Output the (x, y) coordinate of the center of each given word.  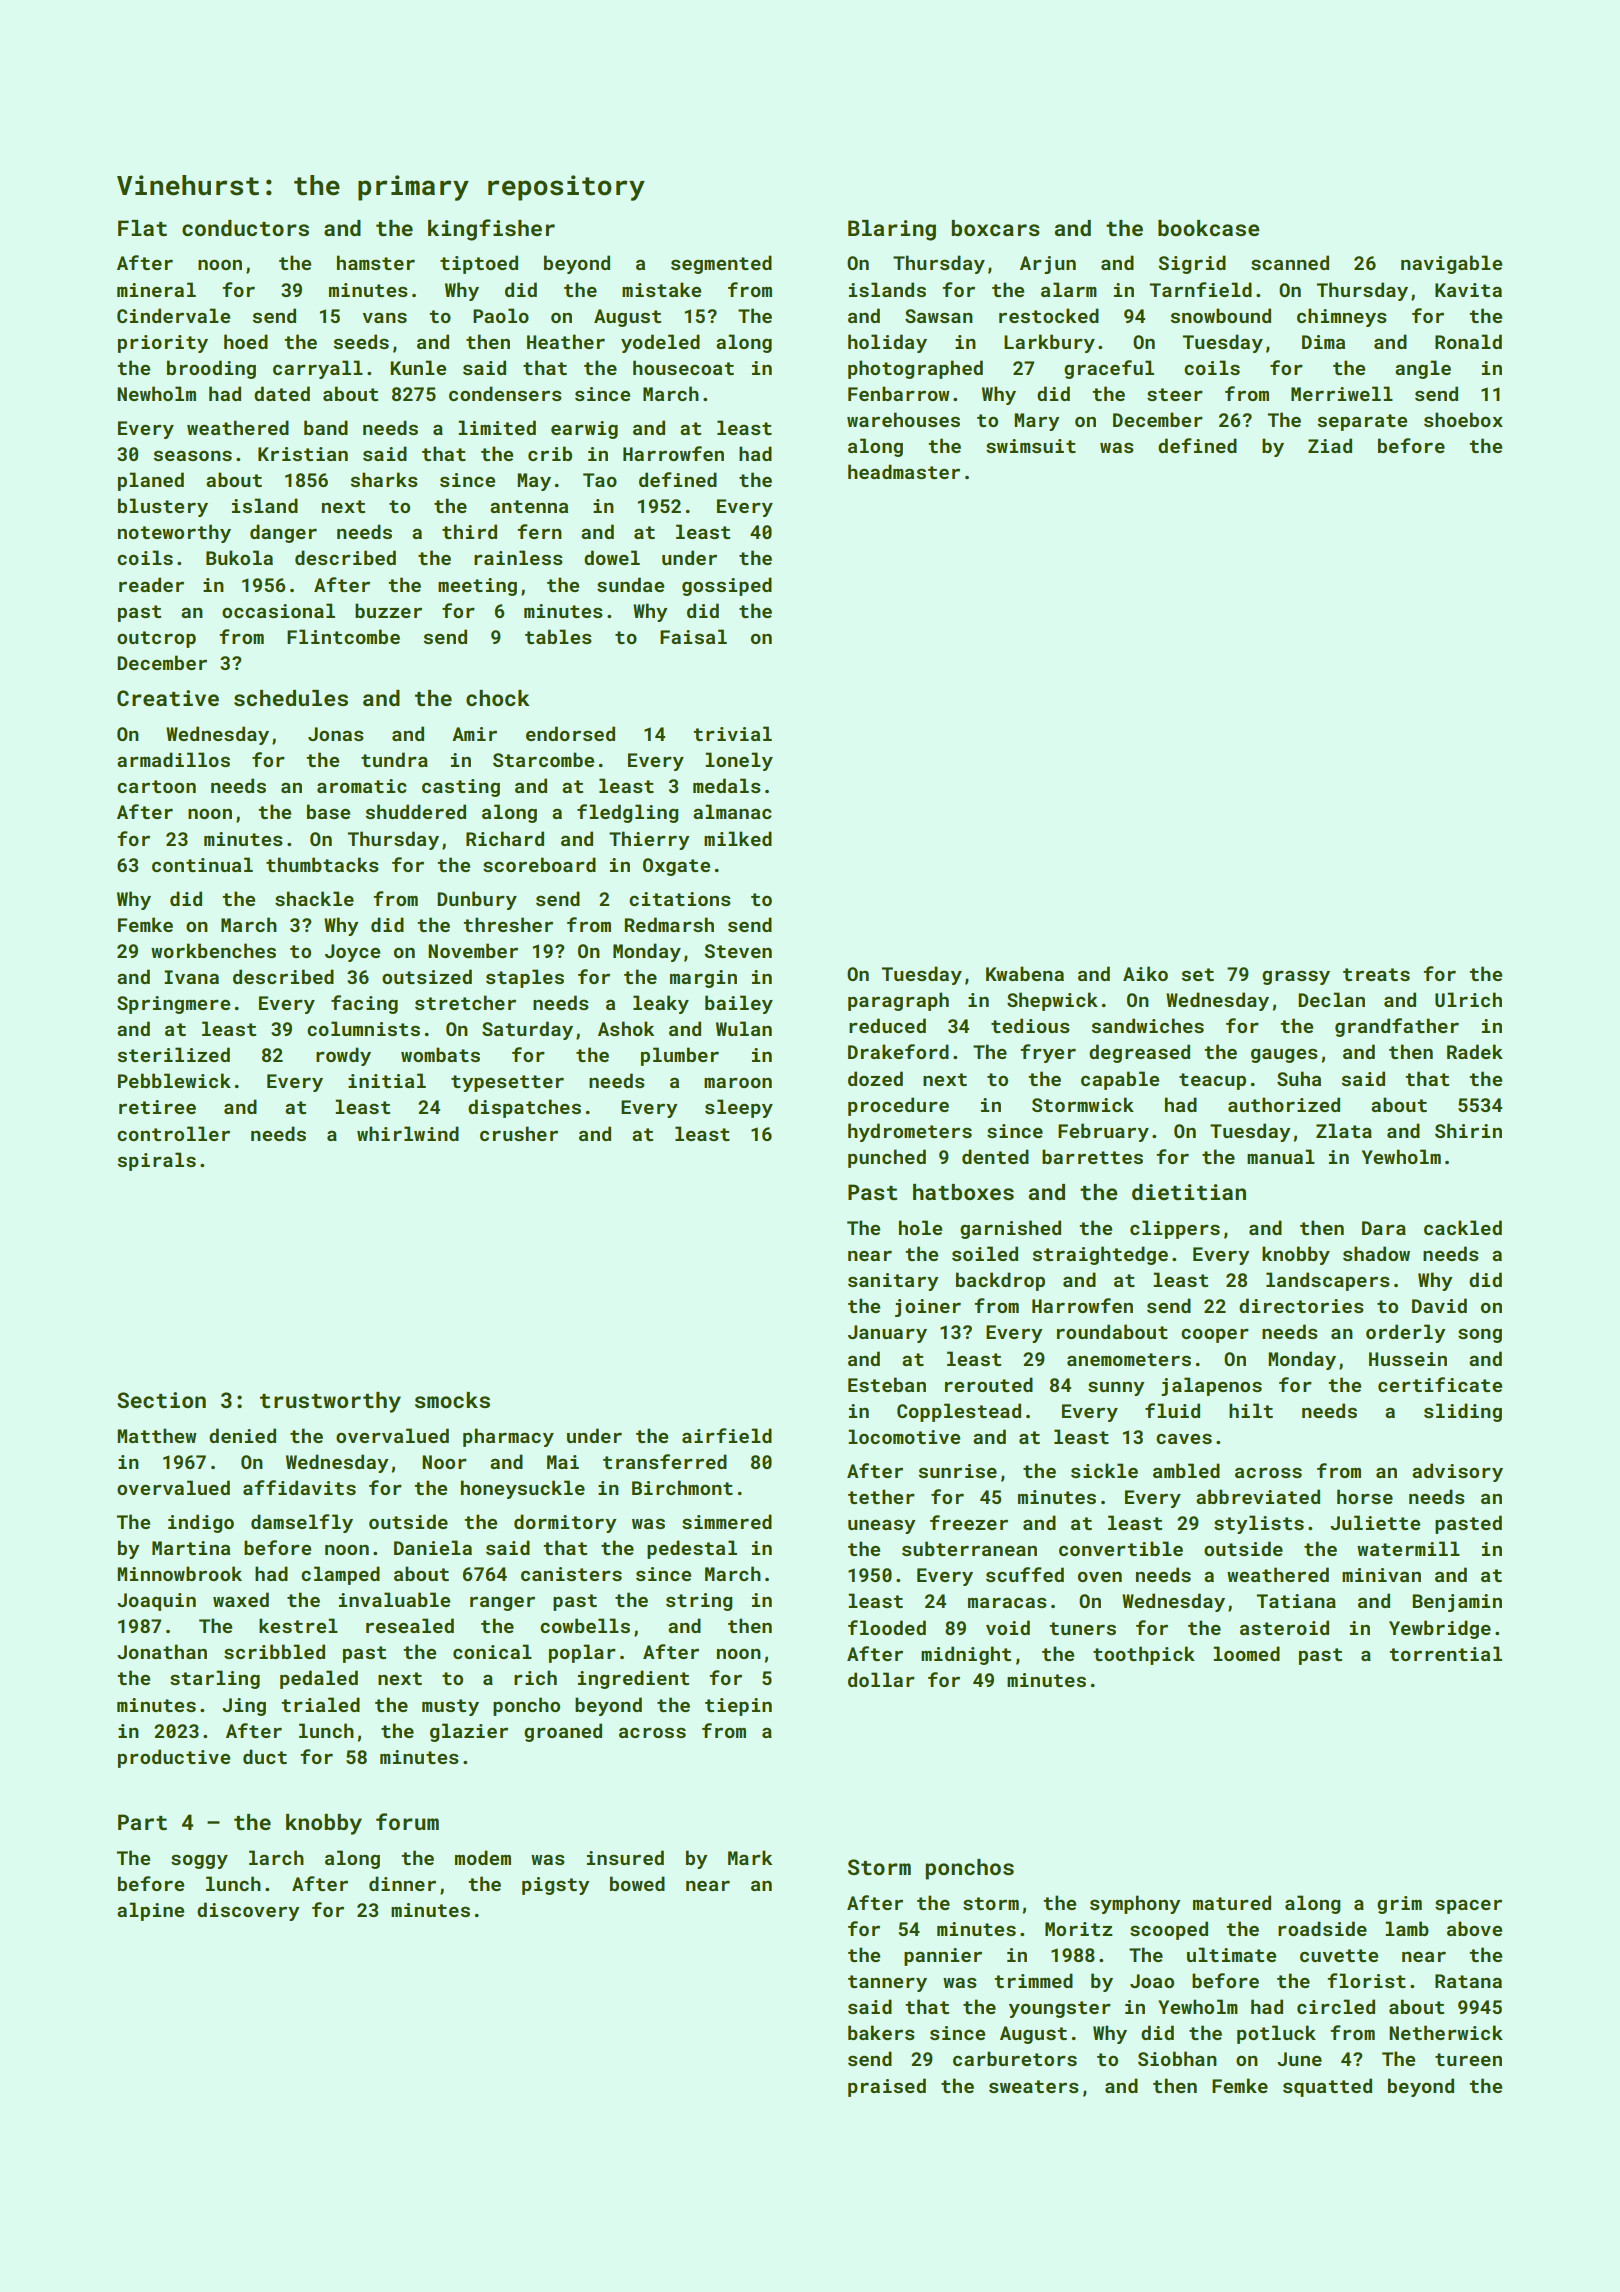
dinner (402, 1883)
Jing (244, 1707)
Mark (750, 1857)
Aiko (1145, 973)
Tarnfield (1201, 289)
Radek (1475, 1051)
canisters (571, 1574)
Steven (738, 951)
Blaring (892, 230)
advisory (1457, 1472)
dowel (612, 557)
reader (151, 584)
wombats (440, 1054)
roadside (1322, 1928)
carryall (318, 369)
